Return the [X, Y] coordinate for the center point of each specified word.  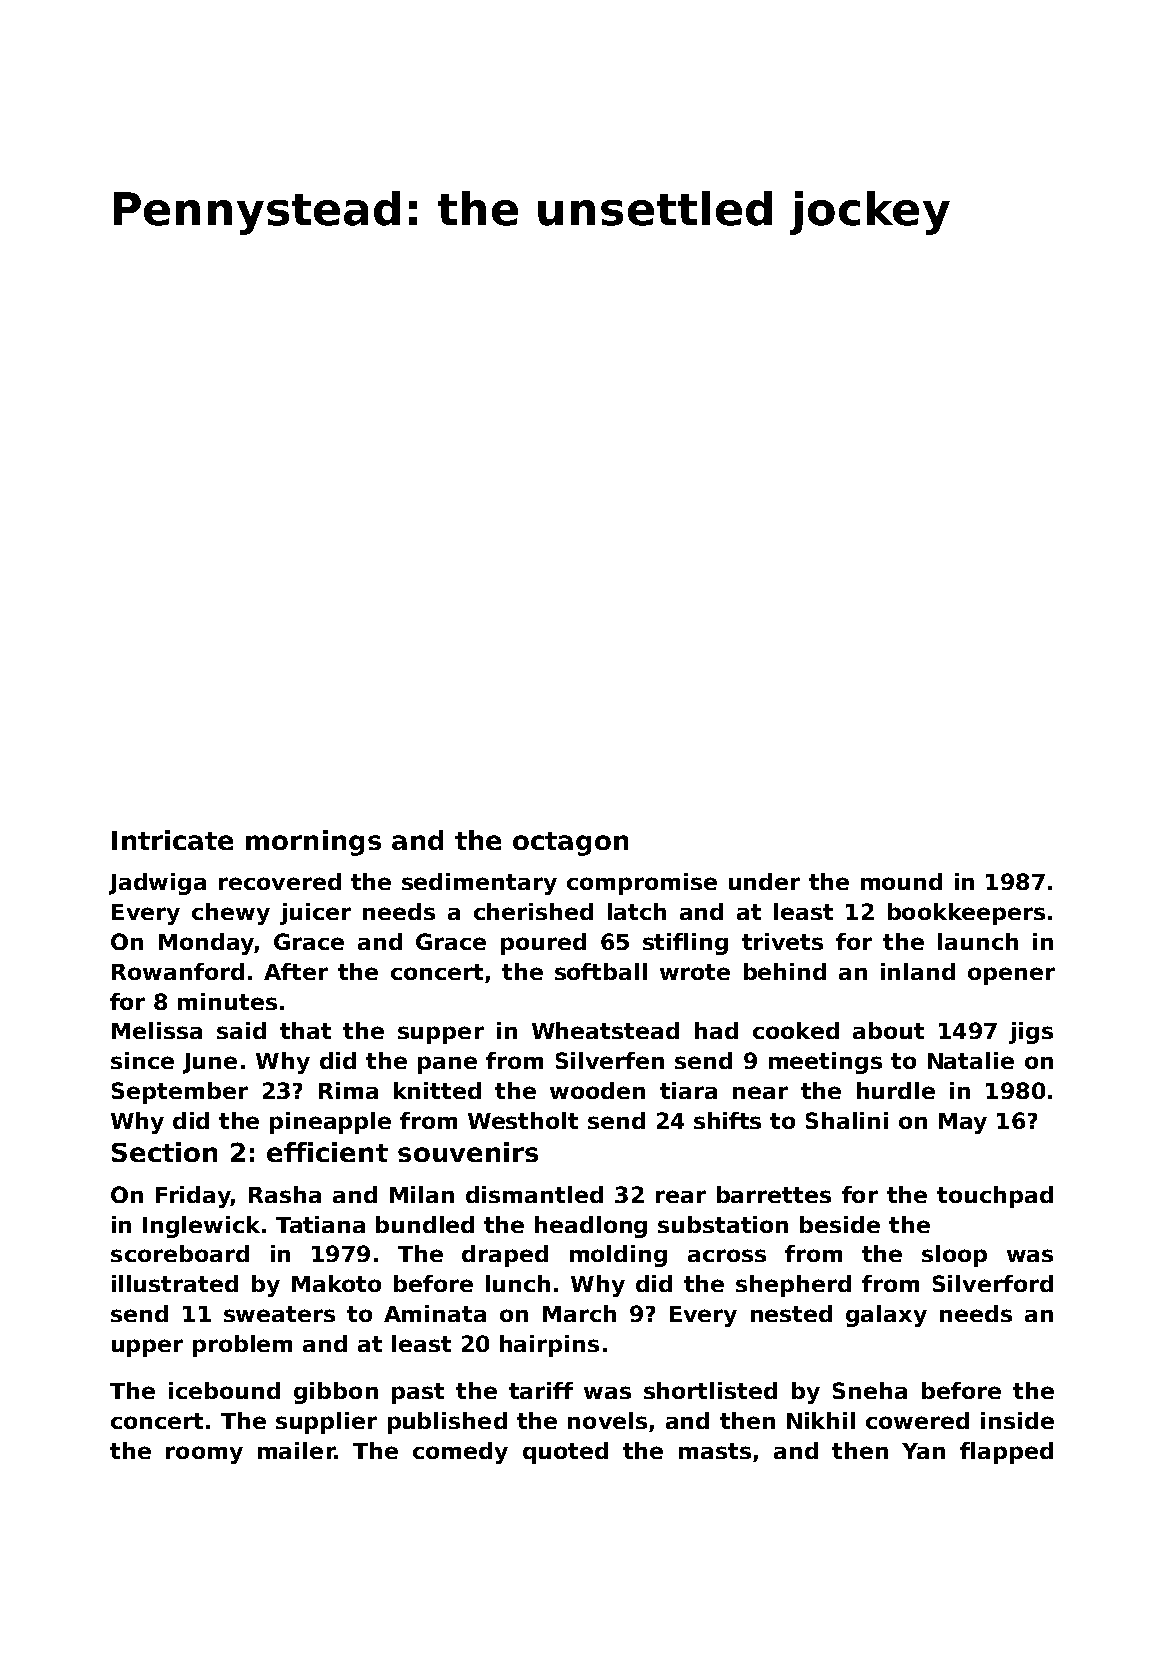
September [180, 1093]
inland [918, 971]
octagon [570, 844]
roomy [204, 1455]
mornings [313, 843]
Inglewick [201, 1227]
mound [901, 881]
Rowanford [178, 971]
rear [681, 1196]
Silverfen [610, 1060]
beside [840, 1224]
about [888, 1030]
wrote [695, 972]
